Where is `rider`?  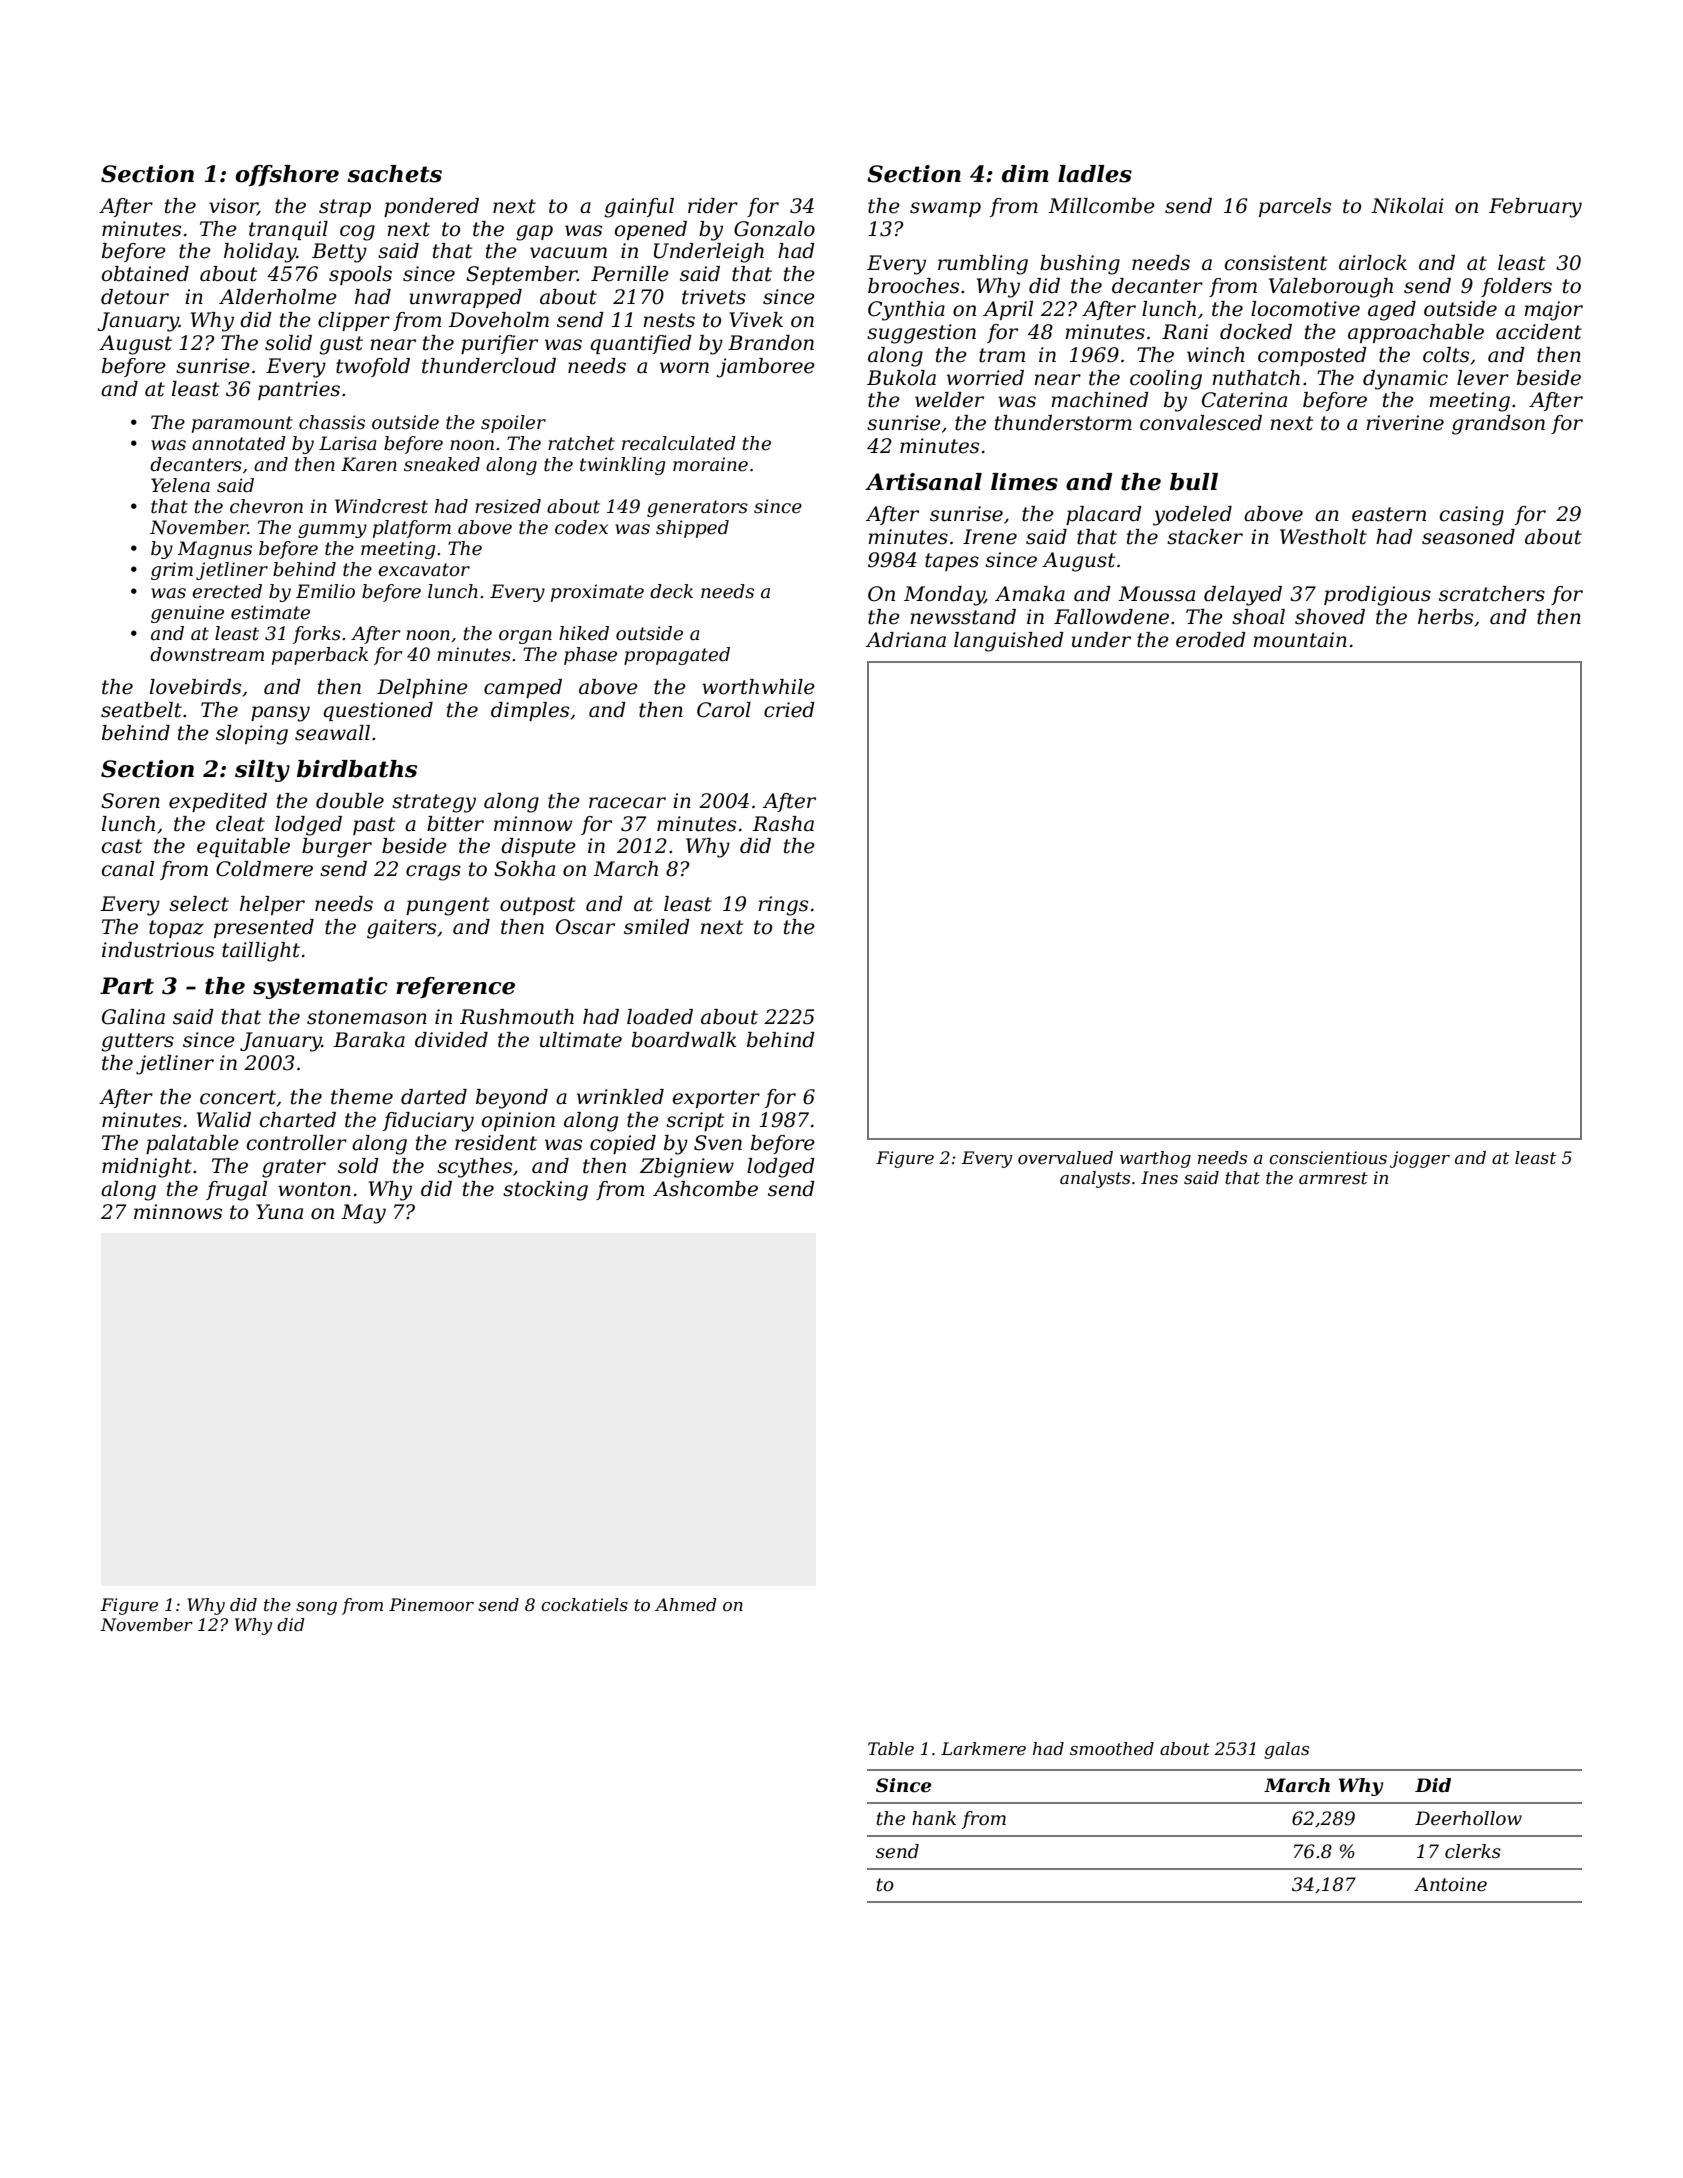
rider is located at coordinates (713, 206).
